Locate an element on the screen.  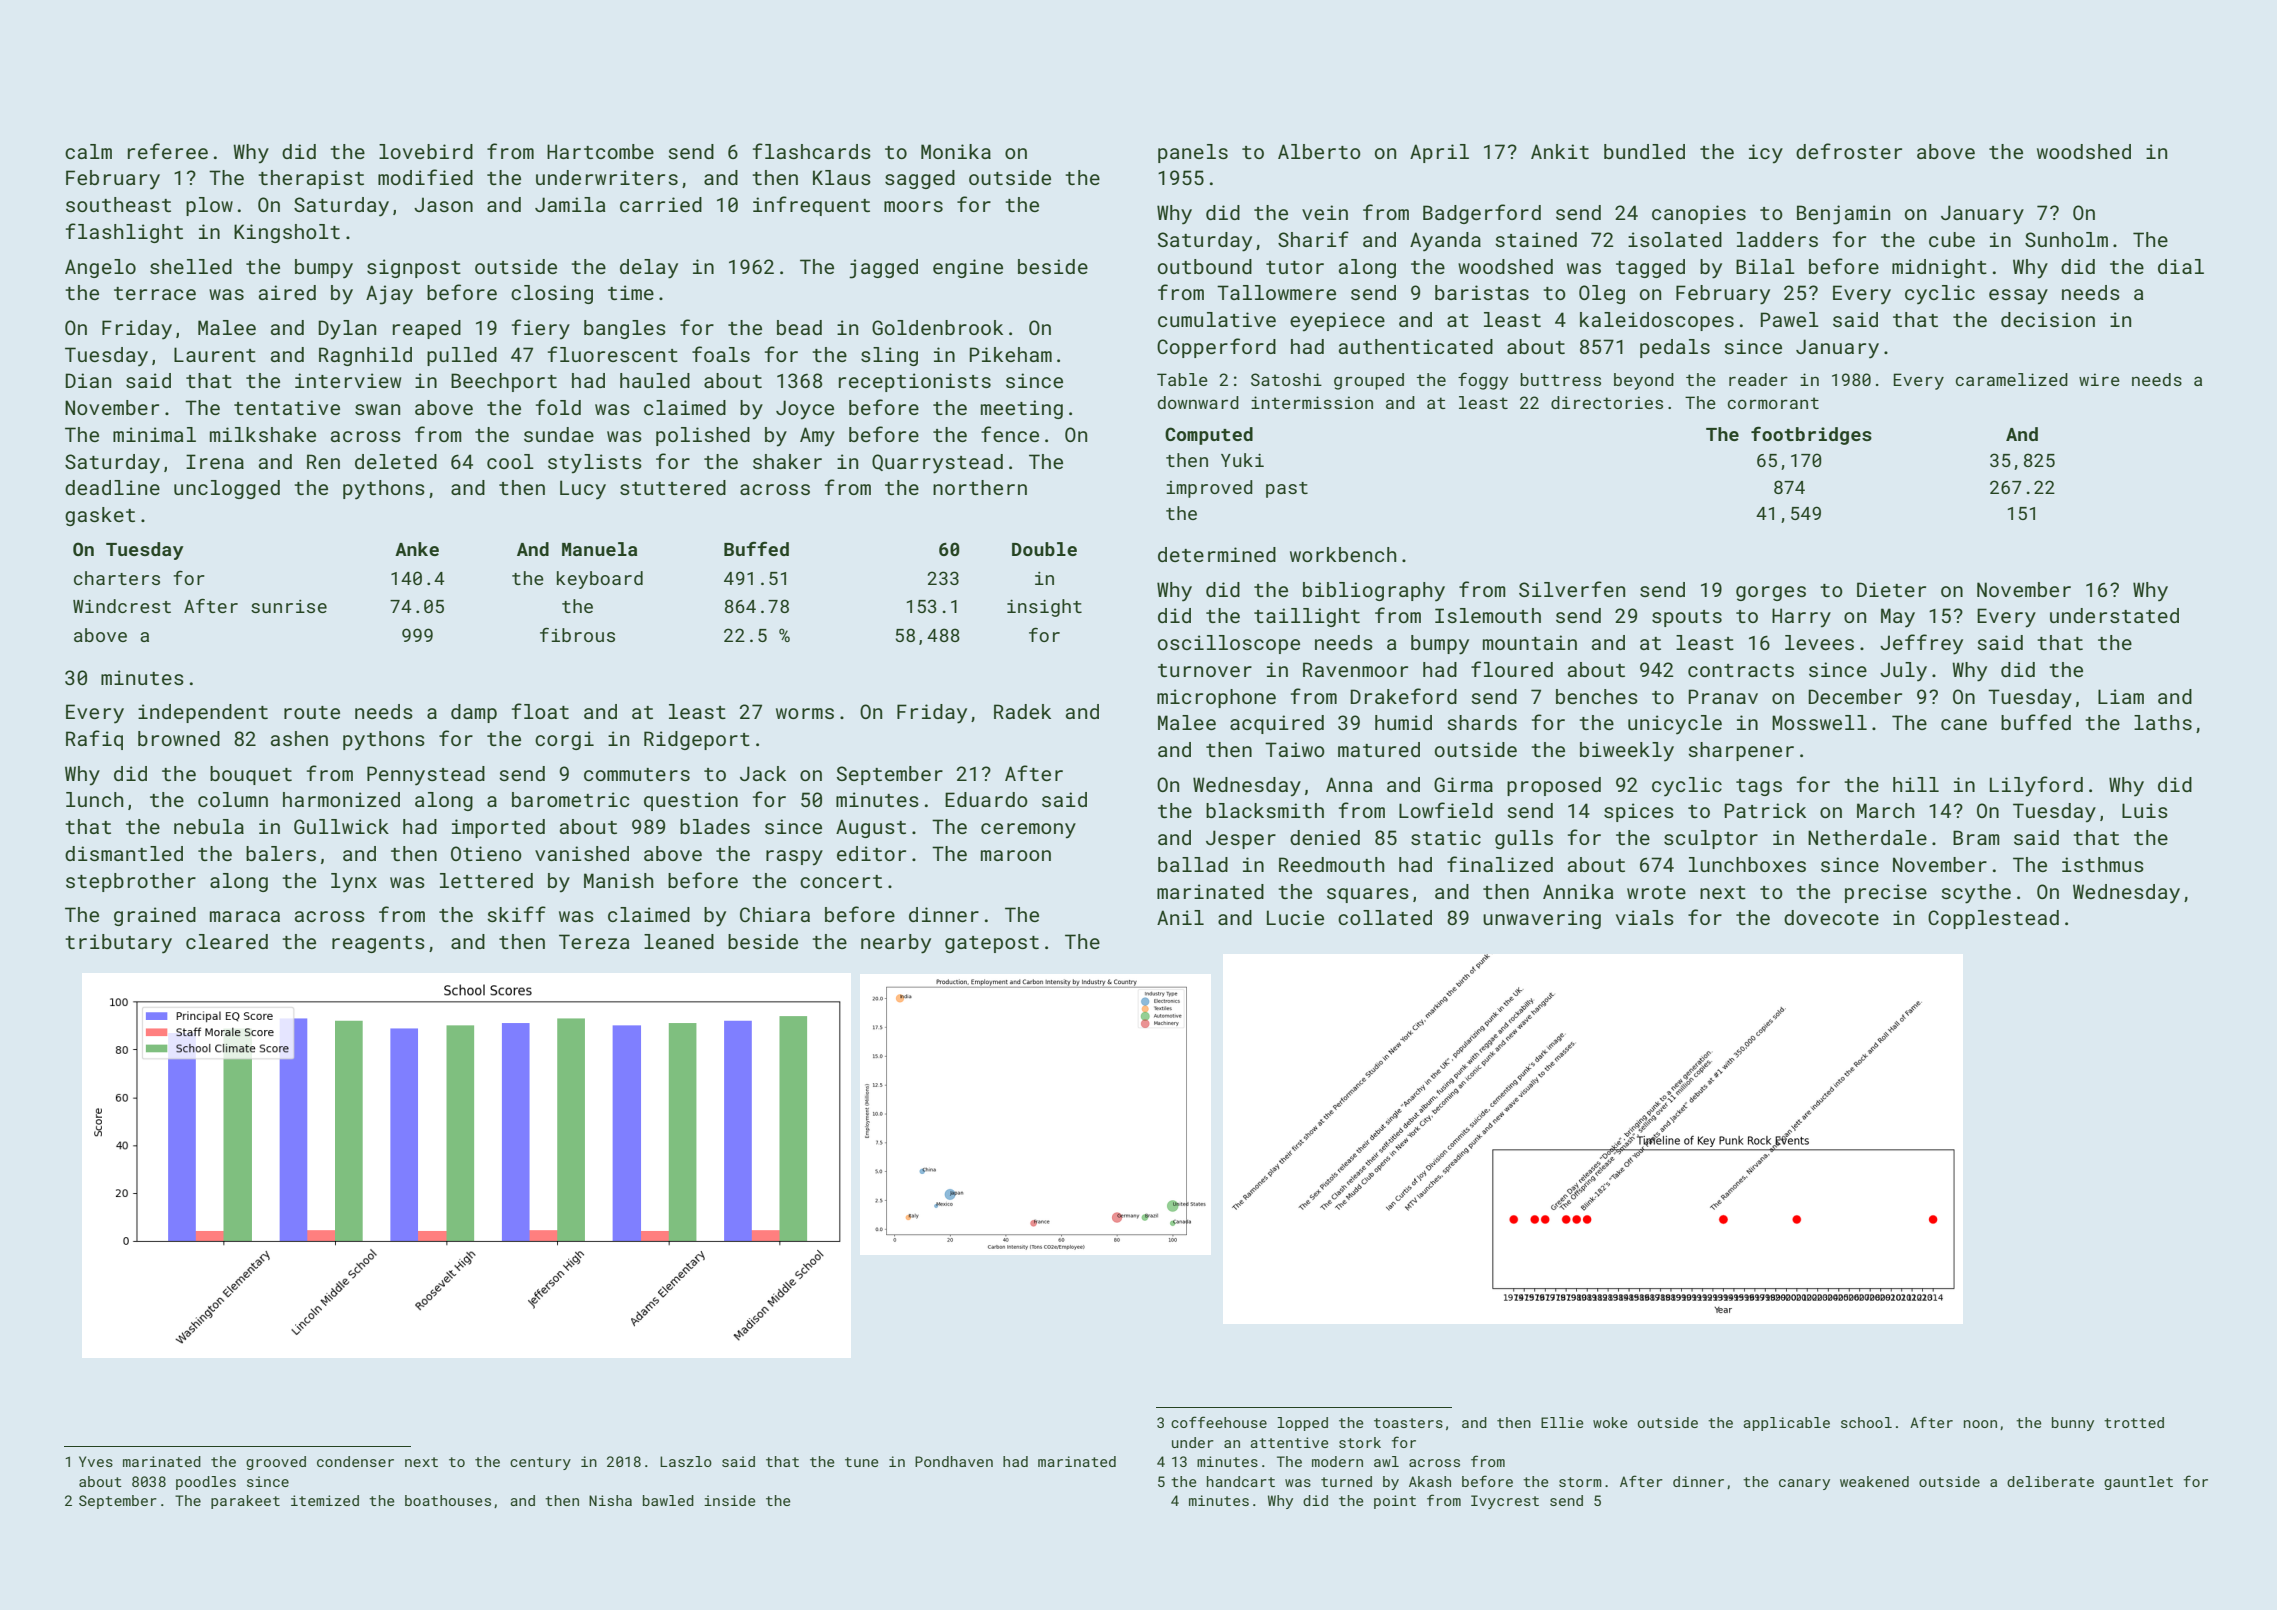
tune is located at coordinates (861, 1462).
